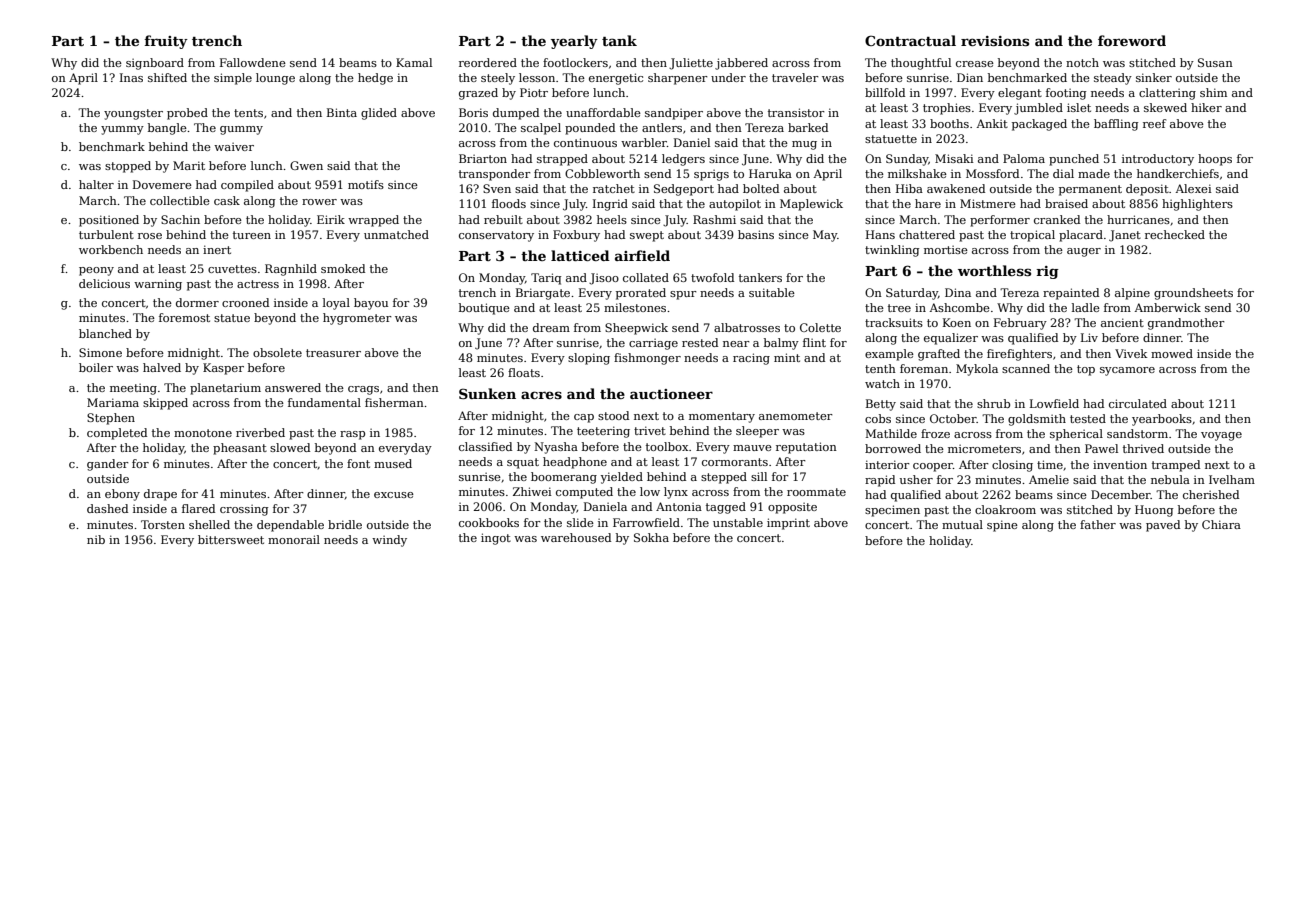 Image resolution: width=1308 pixels, height=924 pixels. What do you see at coordinates (995, 41) in the page?
I see `revisions` at bounding box center [995, 41].
